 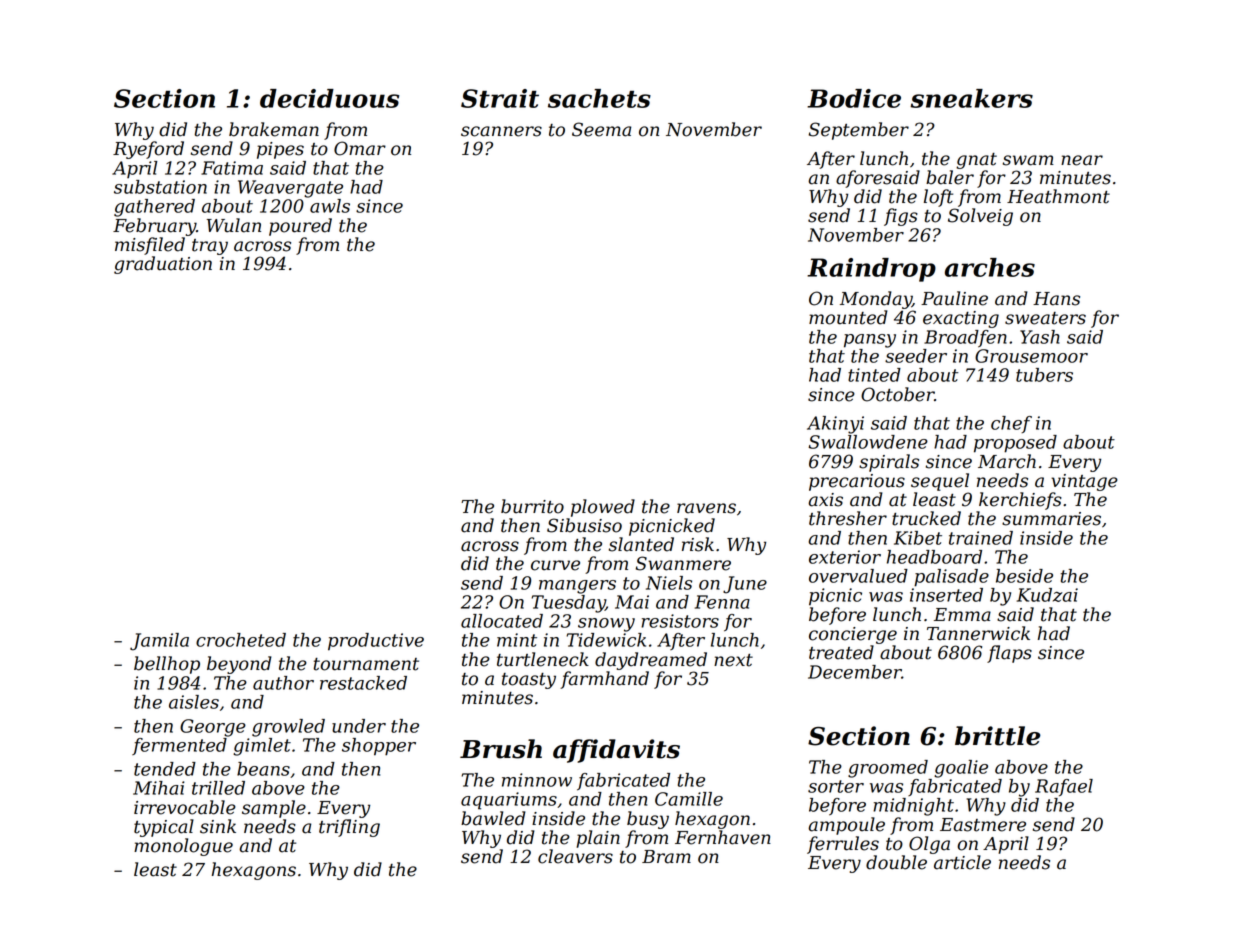 I want to click on Bodice, so click(x=854, y=98).
